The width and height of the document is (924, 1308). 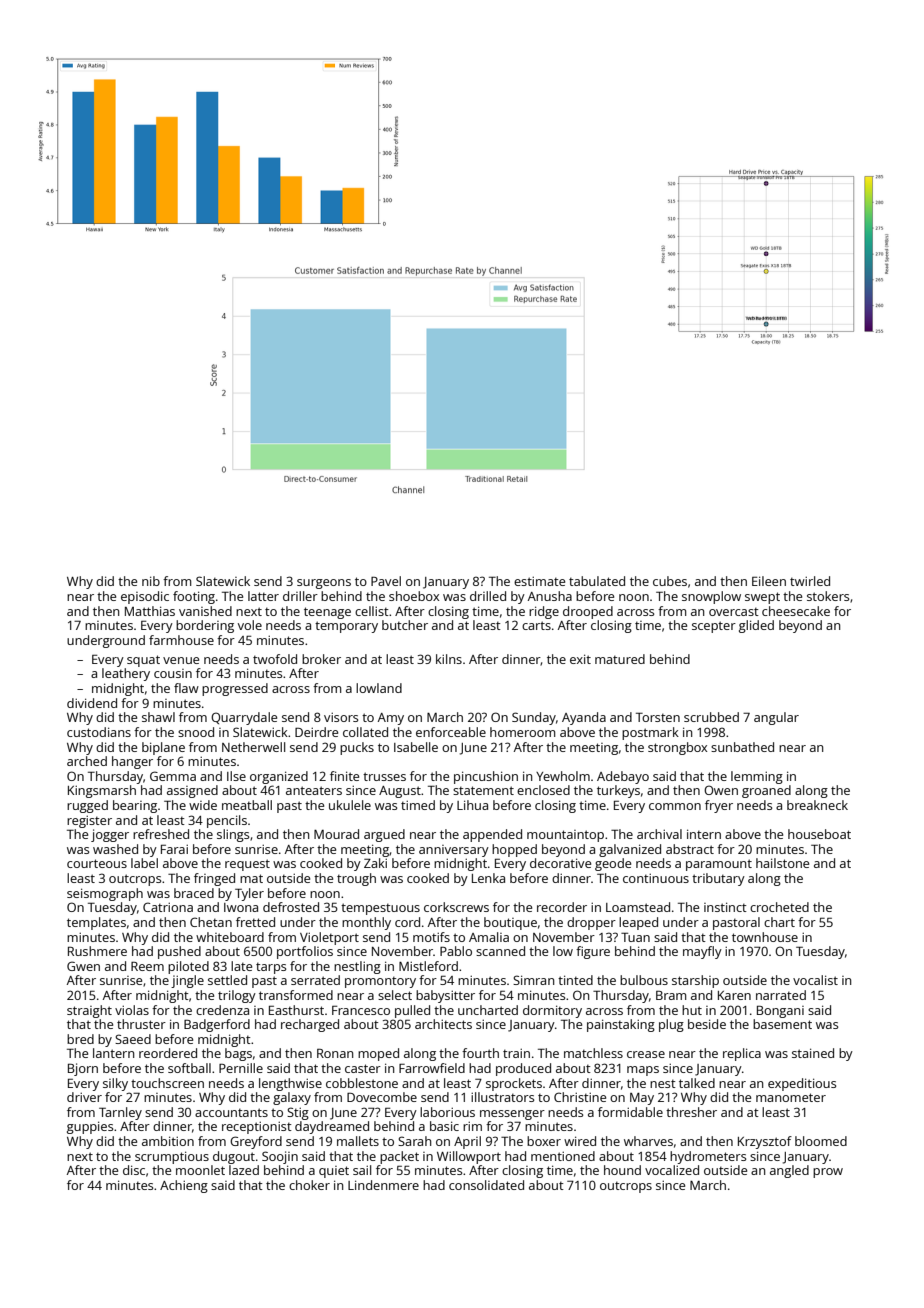 I want to click on Willowport, so click(x=469, y=1157).
